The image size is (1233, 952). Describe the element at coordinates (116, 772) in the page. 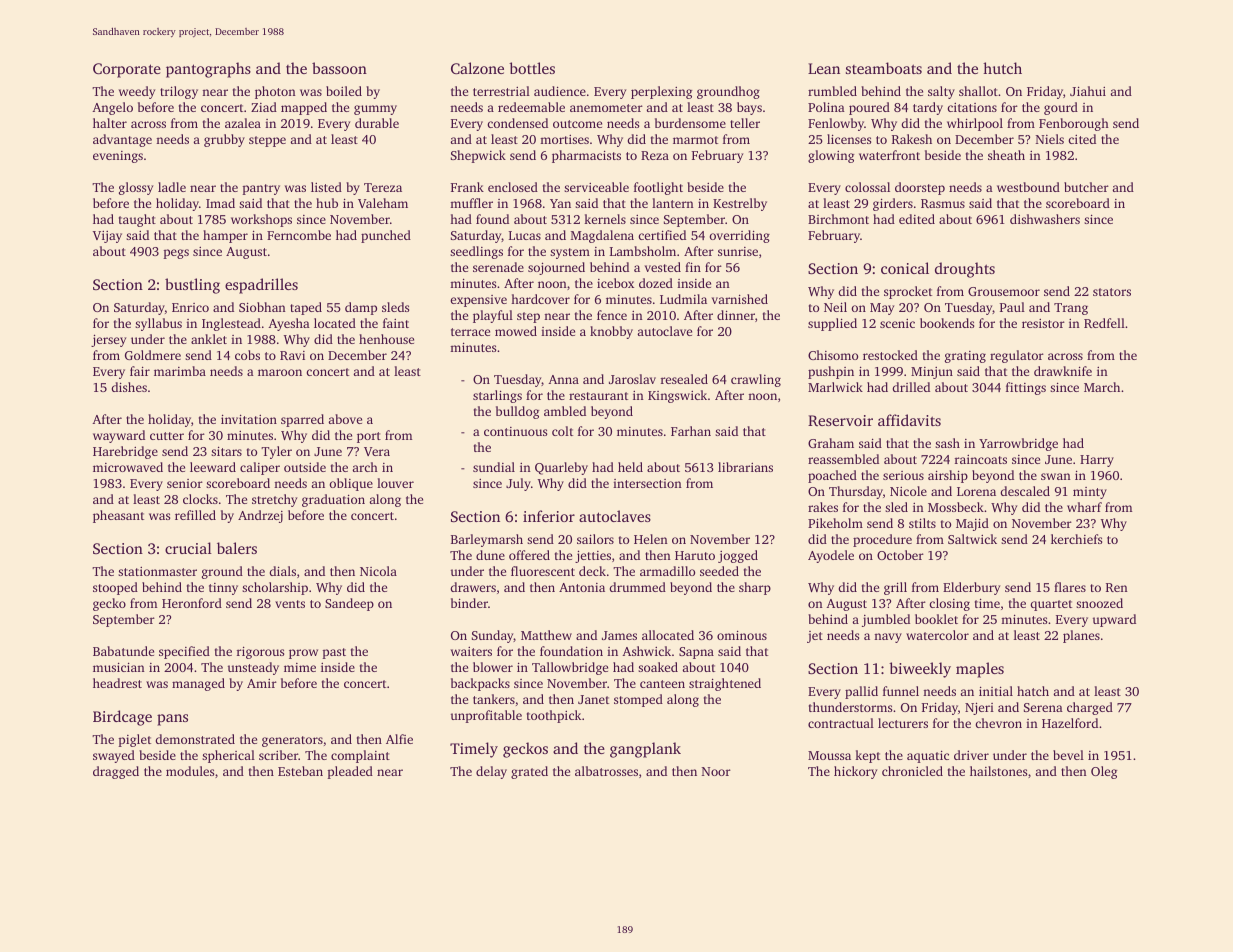

I see `dragged` at that location.
